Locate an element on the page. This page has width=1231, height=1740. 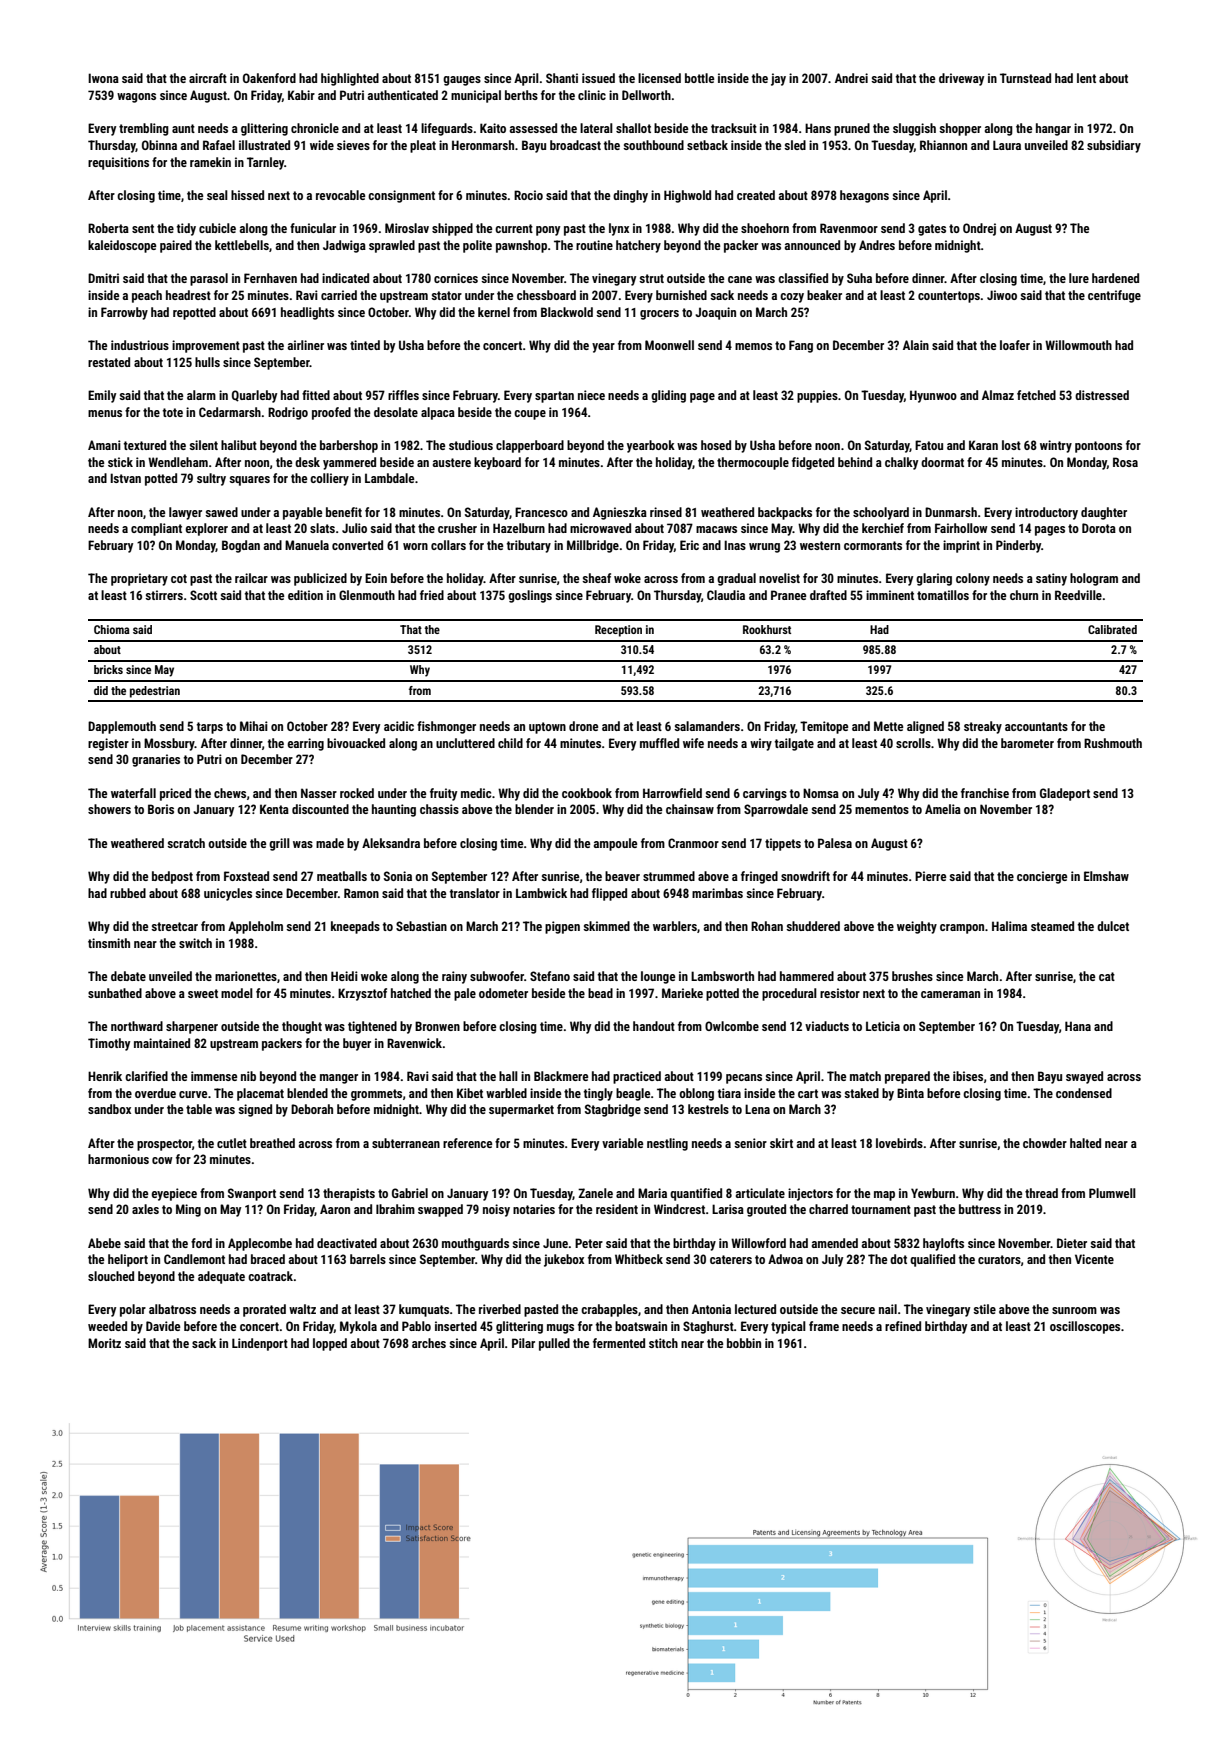
Turnstead is located at coordinates (1025, 78).
